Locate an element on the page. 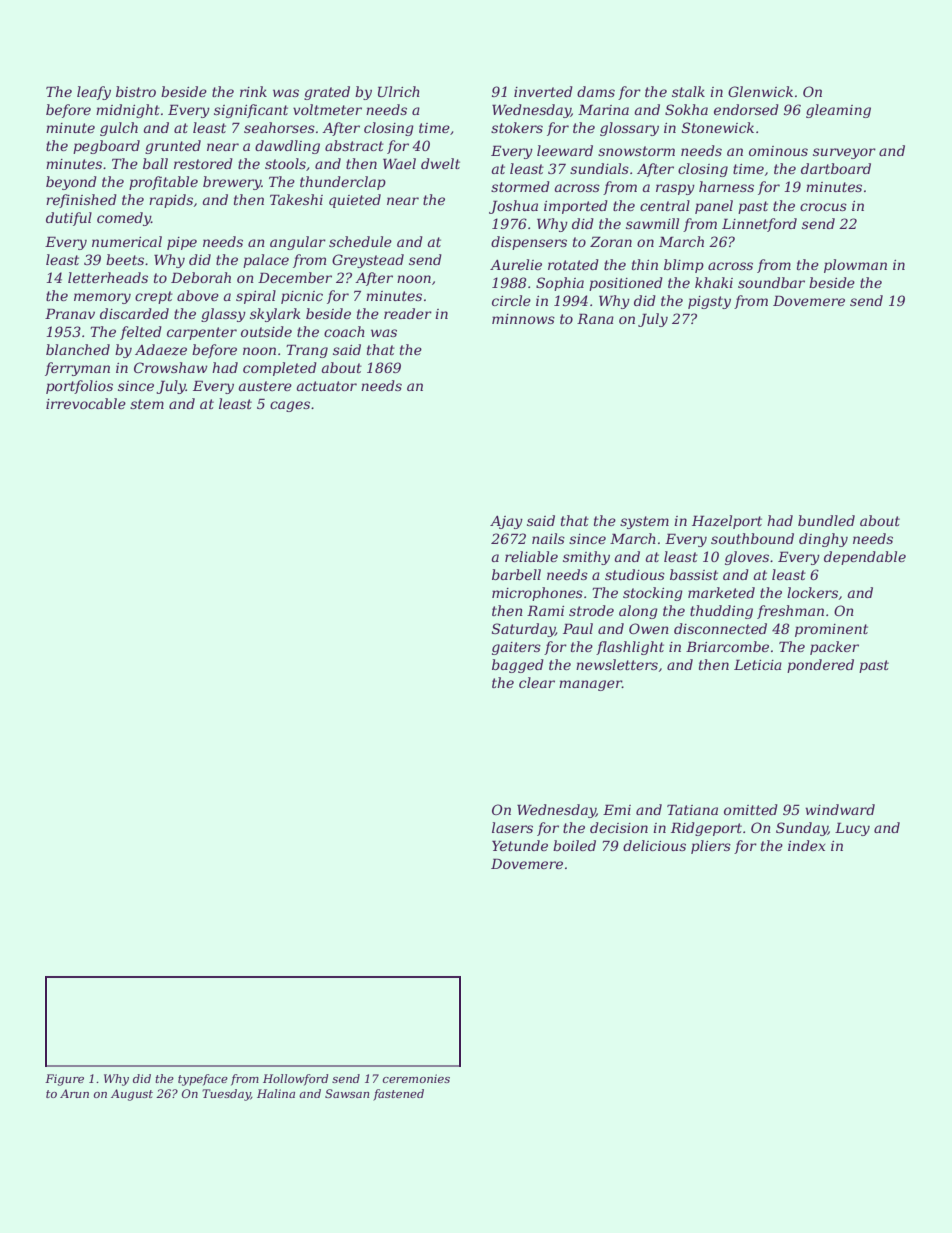 This document has width=952, height=1233. Leticia is located at coordinates (758, 664).
